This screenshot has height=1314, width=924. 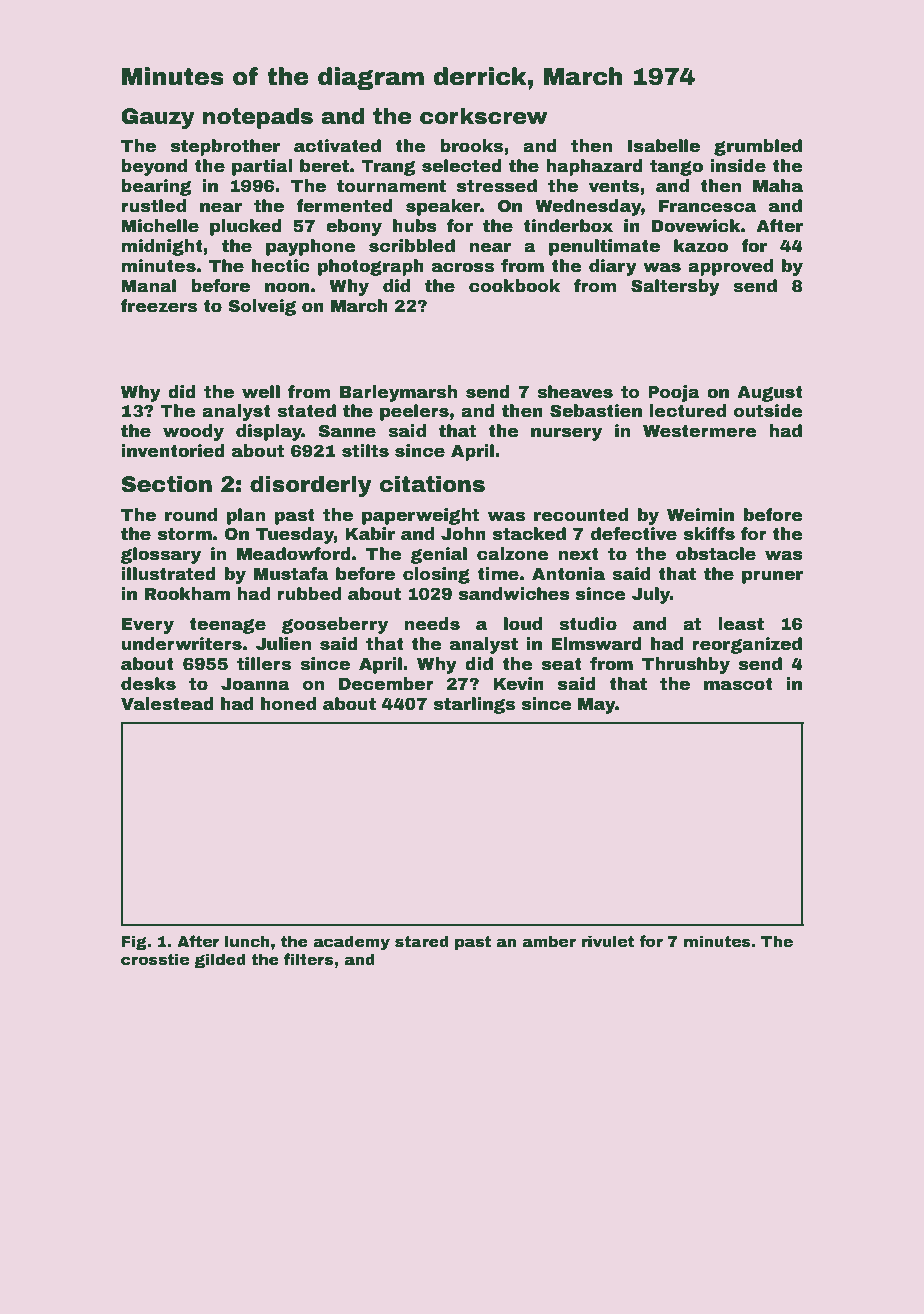 What do you see at coordinates (155, 959) in the screenshot?
I see `crosstie` at bounding box center [155, 959].
